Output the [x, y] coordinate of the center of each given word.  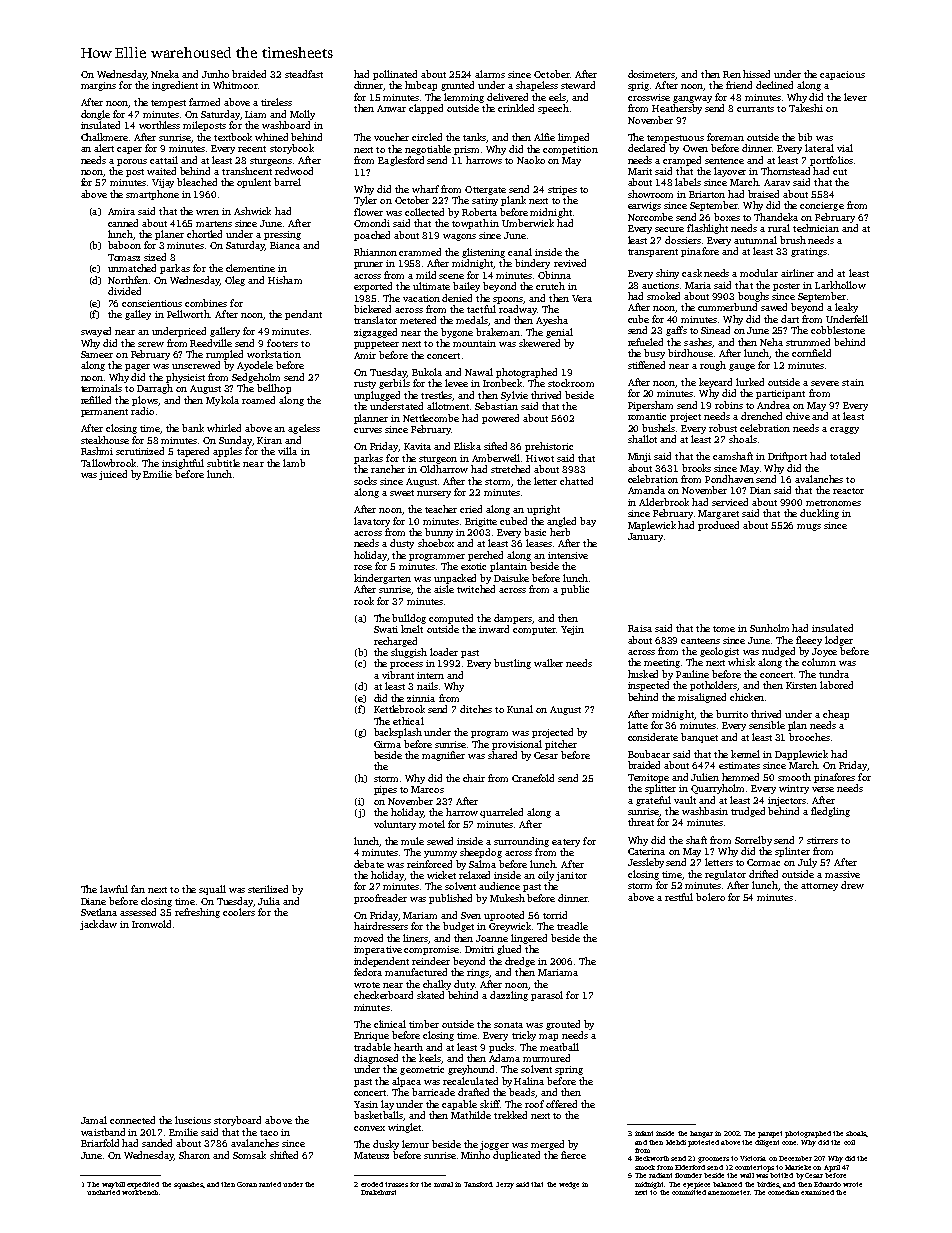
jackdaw [98, 925]
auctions [660, 285]
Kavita [417, 446]
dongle [95, 115]
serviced [730, 502]
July [807, 863]
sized [155, 257]
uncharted [103, 1192]
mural [443, 1184]
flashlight [707, 229]
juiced [113, 475]
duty [464, 985]
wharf [425, 189]
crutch [550, 286]
